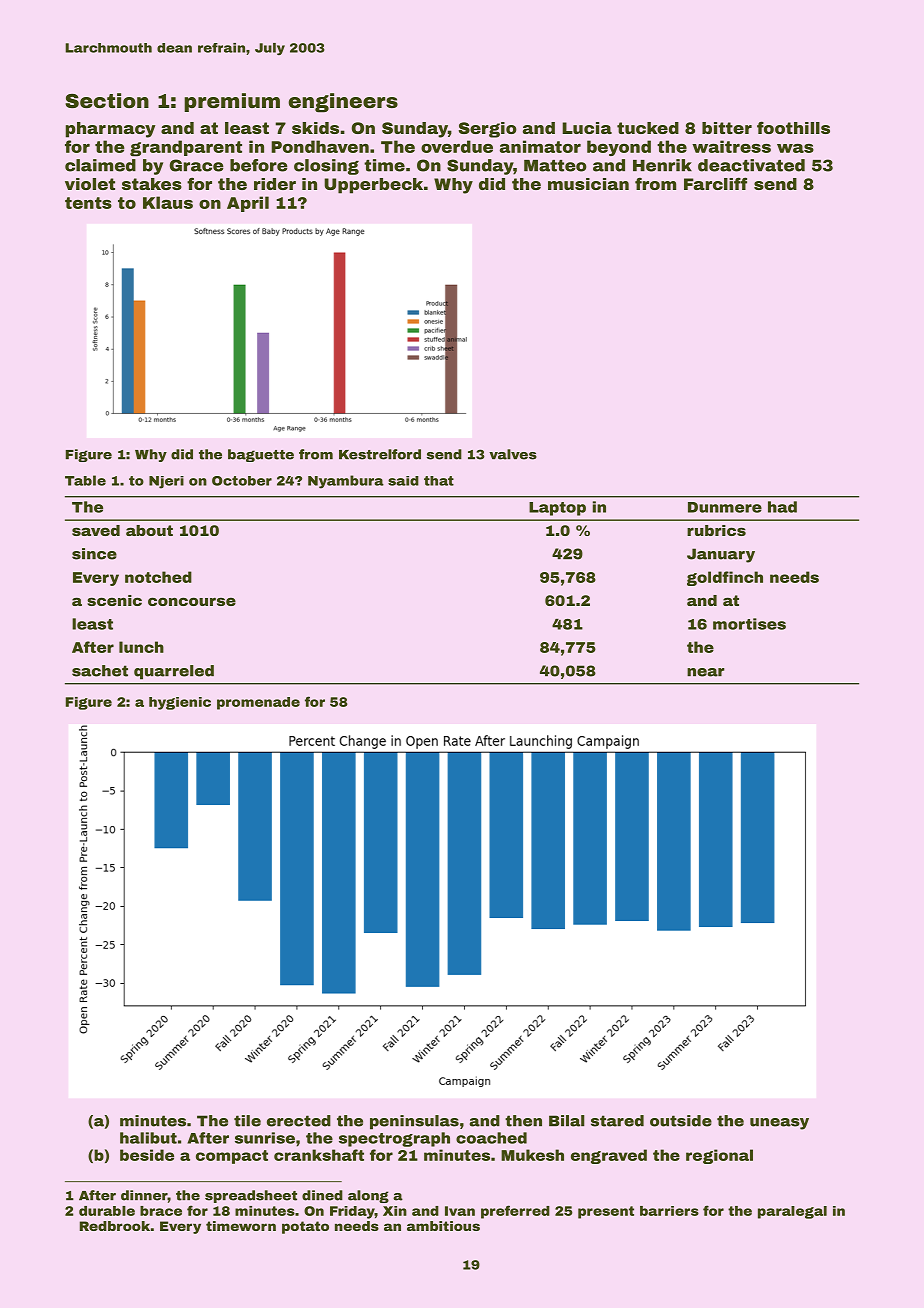 The height and width of the page is (1308, 924). I want to click on had, so click(782, 507).
